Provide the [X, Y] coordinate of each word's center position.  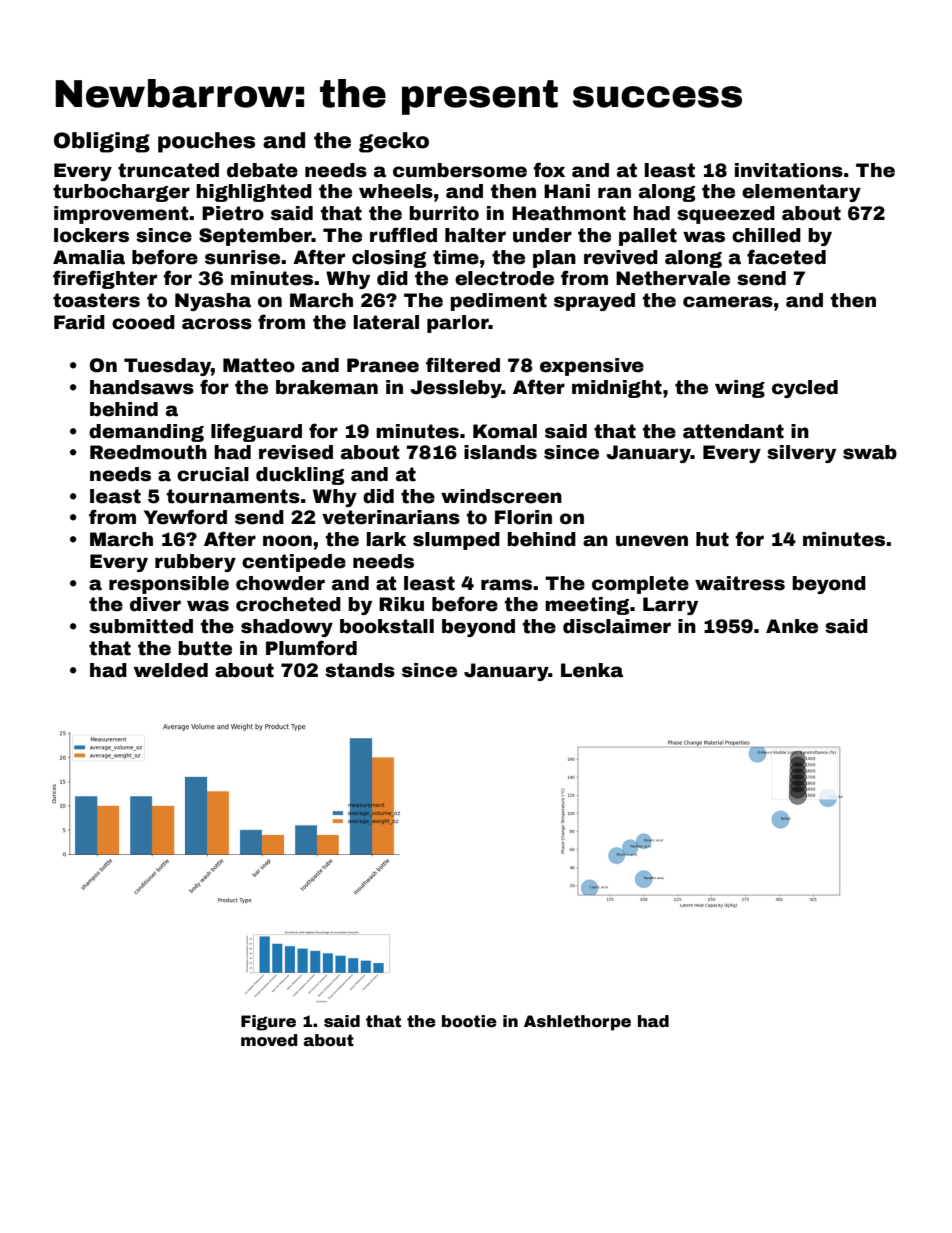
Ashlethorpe [577, 1023]
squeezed [726, 215]
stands [360, 670]
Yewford [185, 517]
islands [500, 452]
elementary [801, 193]
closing [389, 259]
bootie [469, 1021]
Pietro [233, 213]
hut [712, 539]
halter [475, 235]
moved [269, 1040]
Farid [79, 322]
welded [171, 670]
